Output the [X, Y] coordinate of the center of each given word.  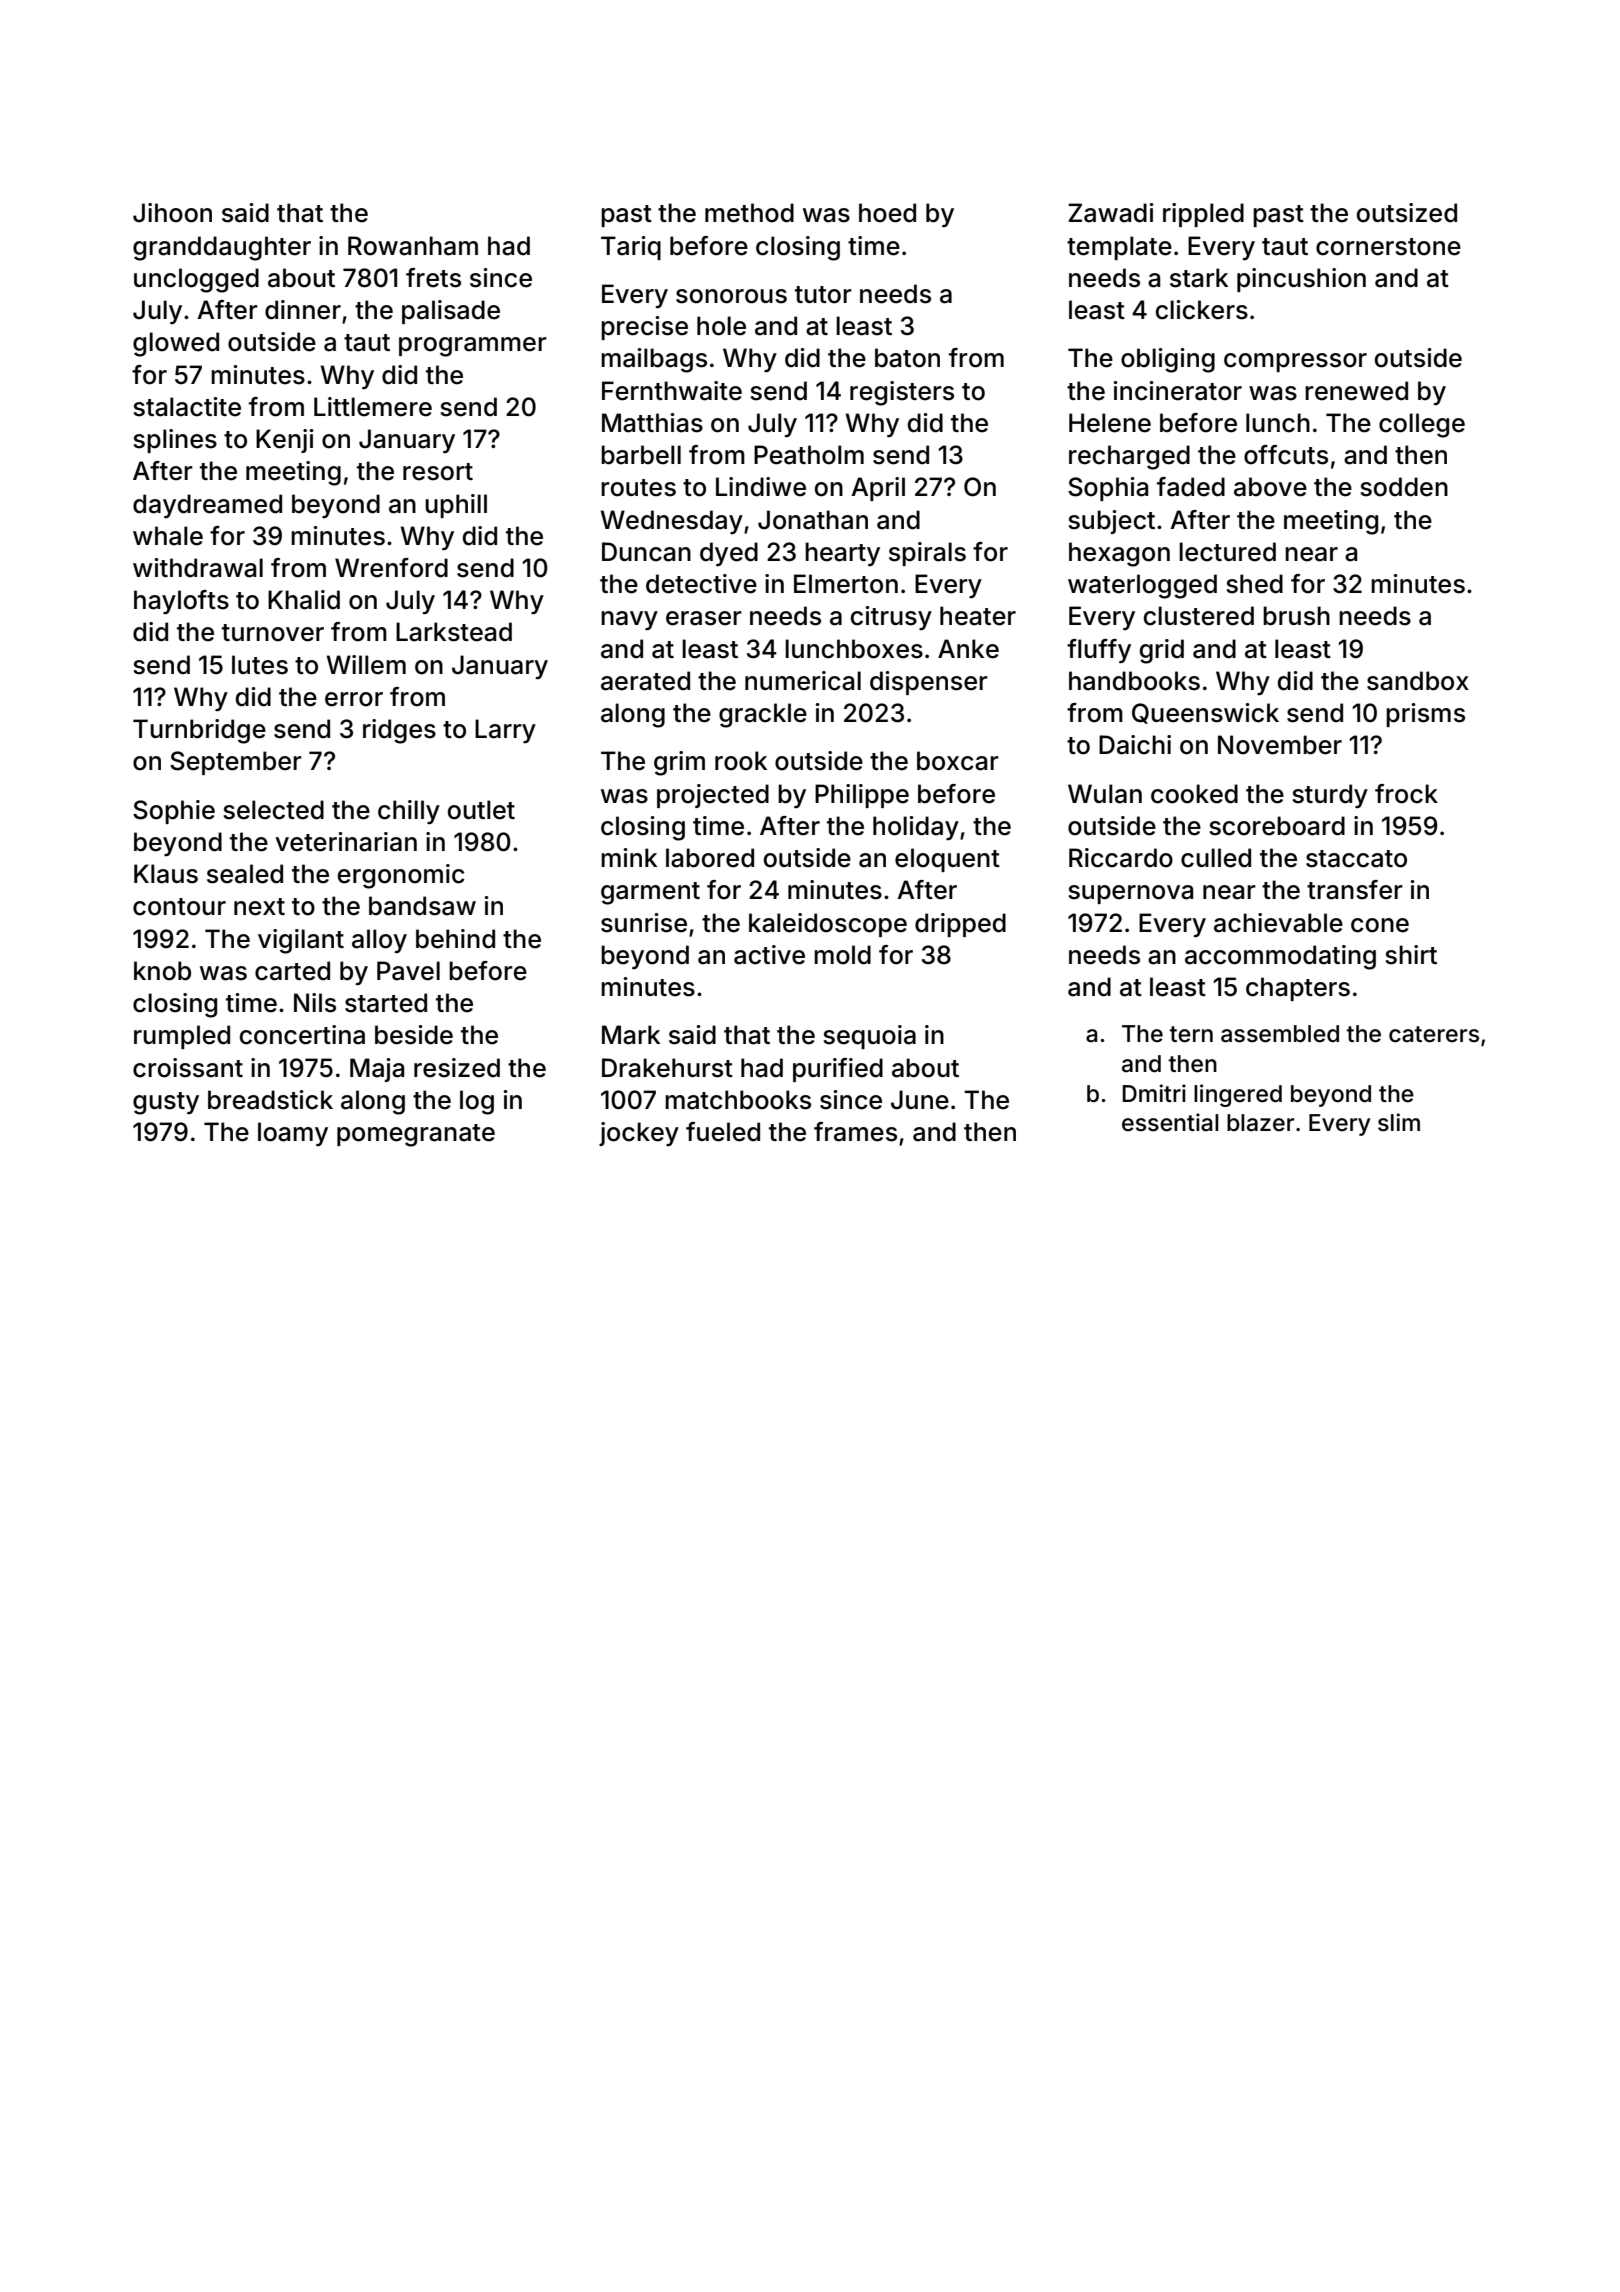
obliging [1168, 360]
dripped [960, 925]
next [259, 907]
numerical [803, 681]
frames [855, 1132]
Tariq [631, 248]
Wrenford [391, 568]
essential [1170, 1122]
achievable [1278, 923]
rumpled [182, 1037]
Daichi [1135, 745]
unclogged [196, 280]
